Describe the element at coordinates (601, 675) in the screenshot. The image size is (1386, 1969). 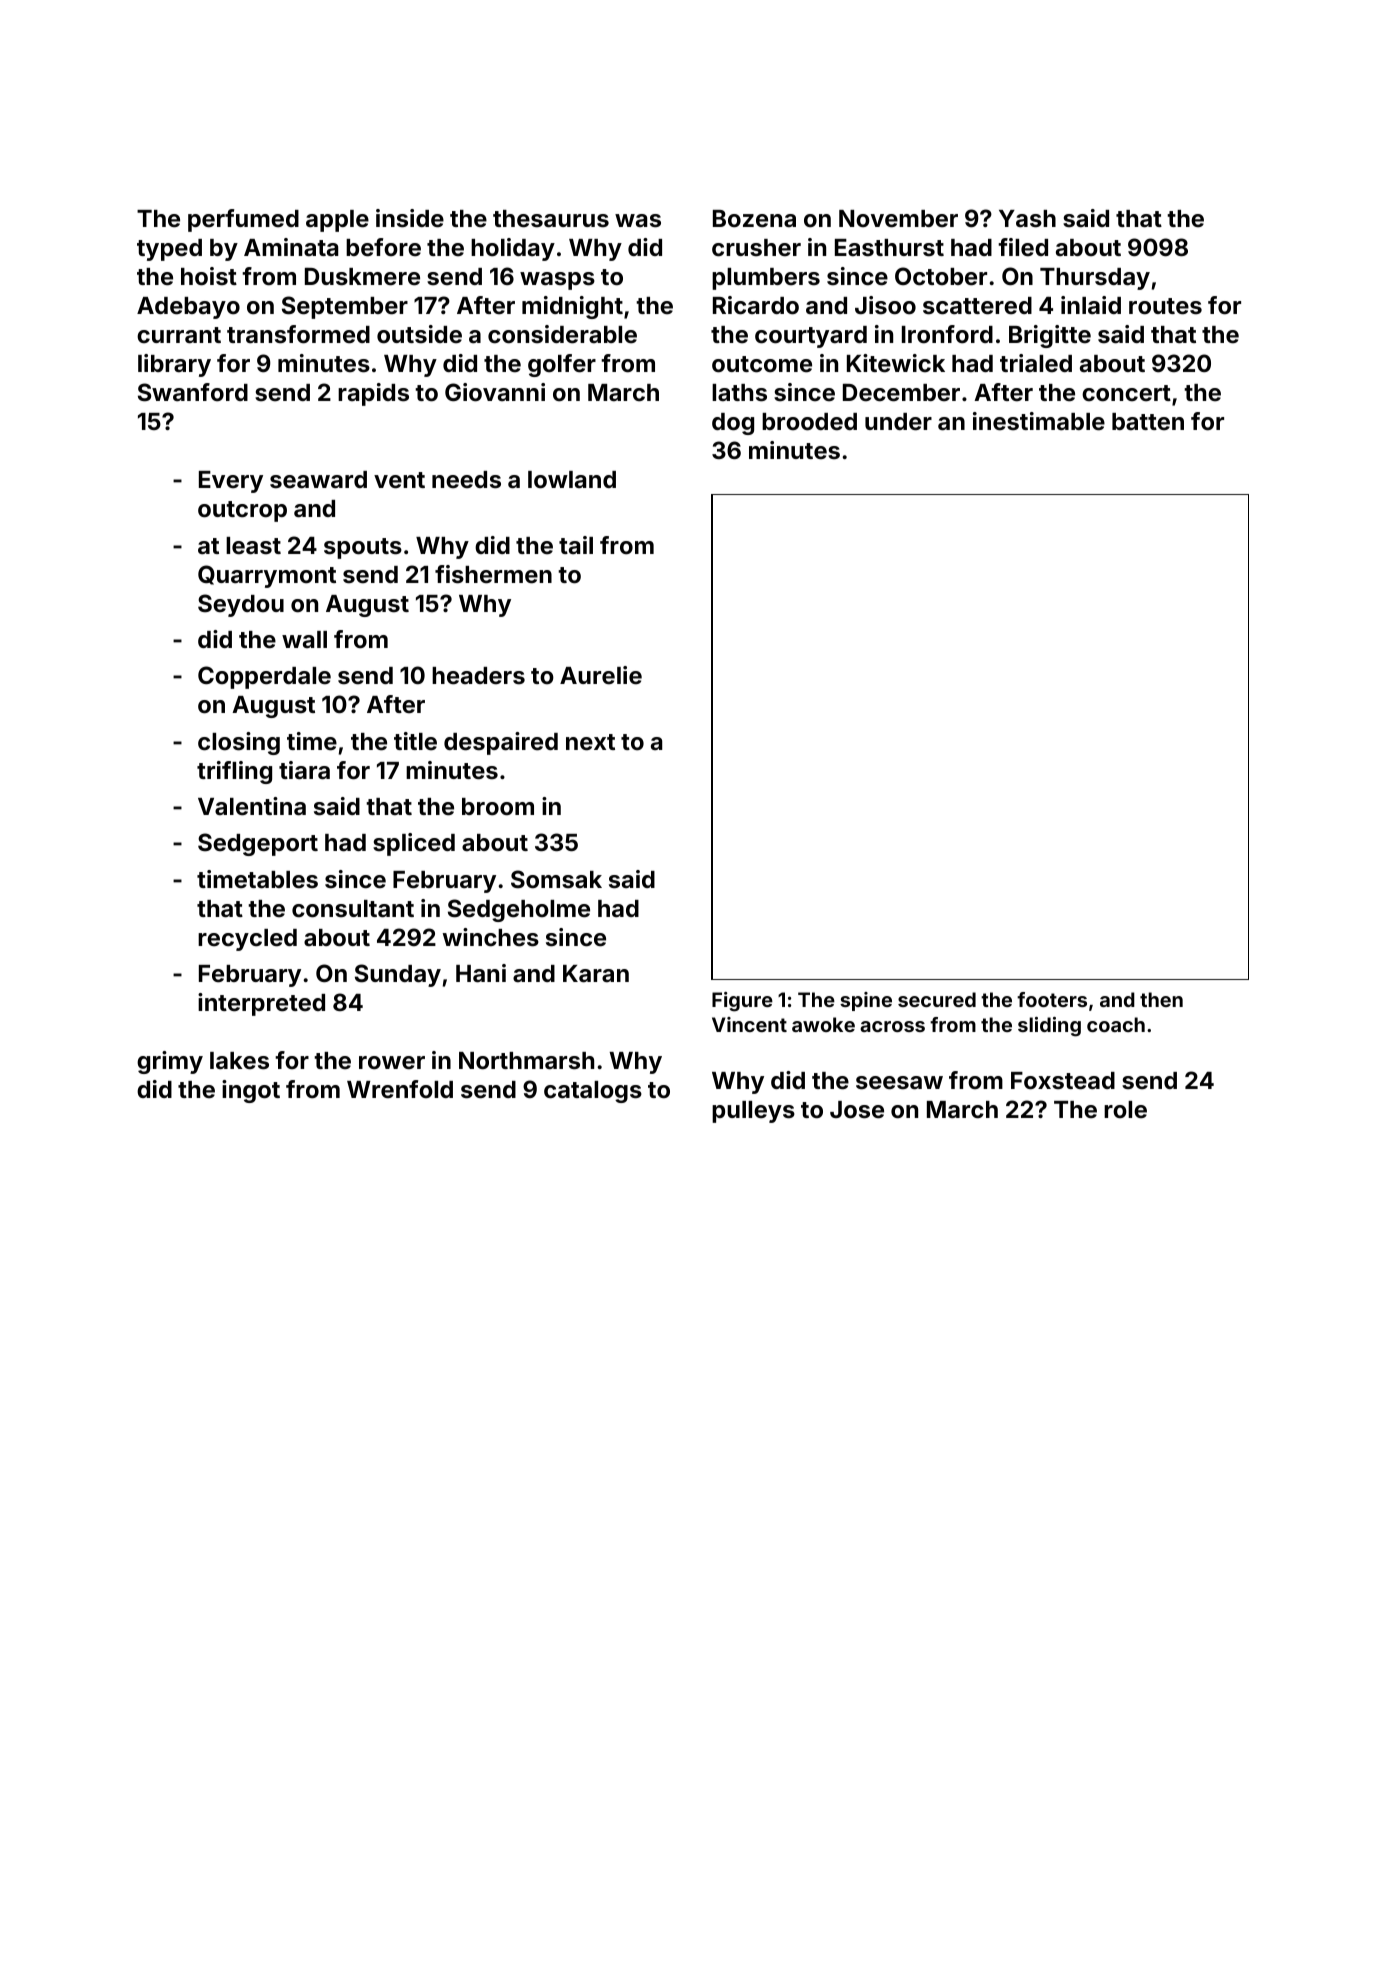
I see `Aurelie` at that location.
